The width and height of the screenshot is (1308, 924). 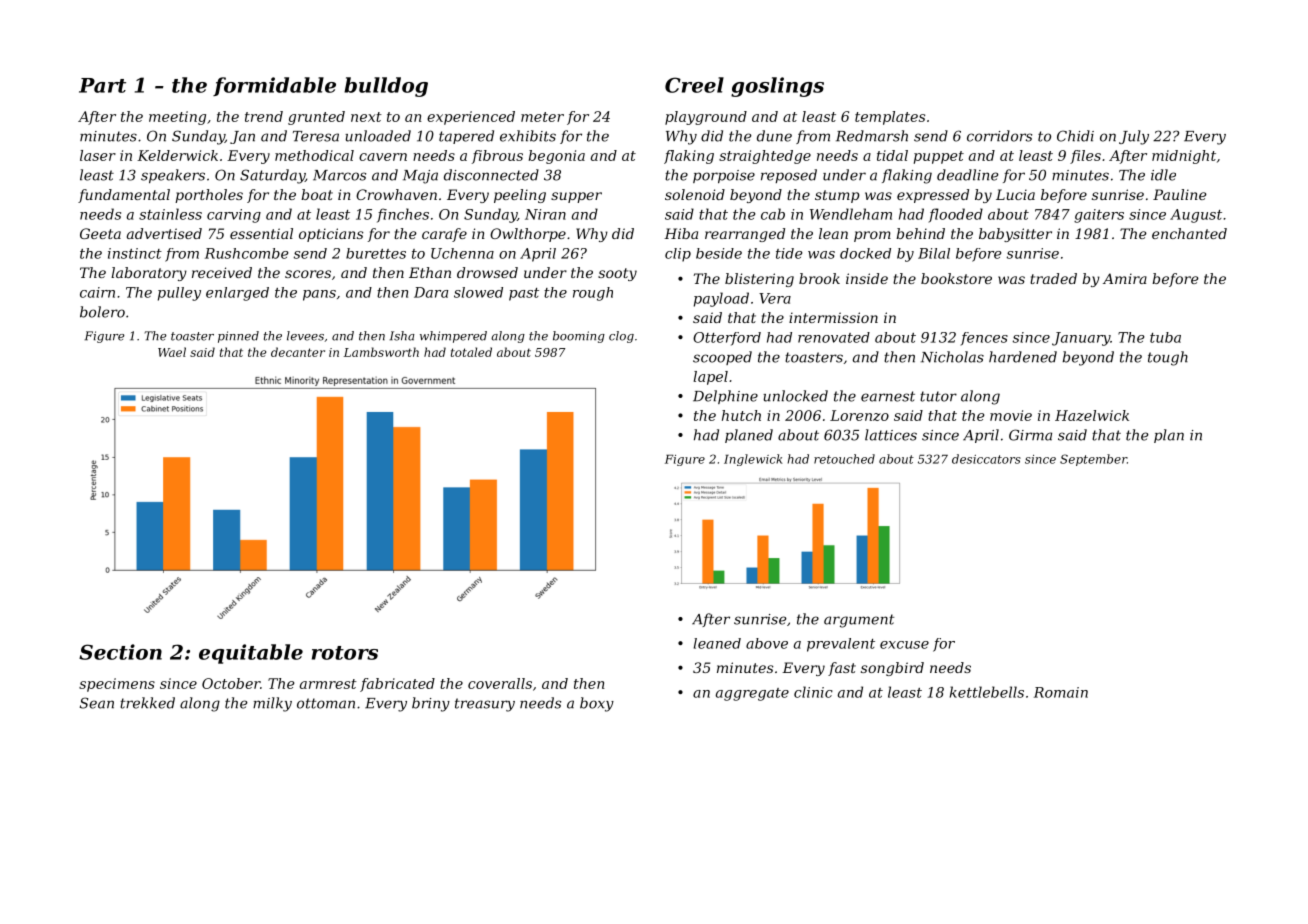 I want to click on Lucia, so click(x=1015, y=194).
